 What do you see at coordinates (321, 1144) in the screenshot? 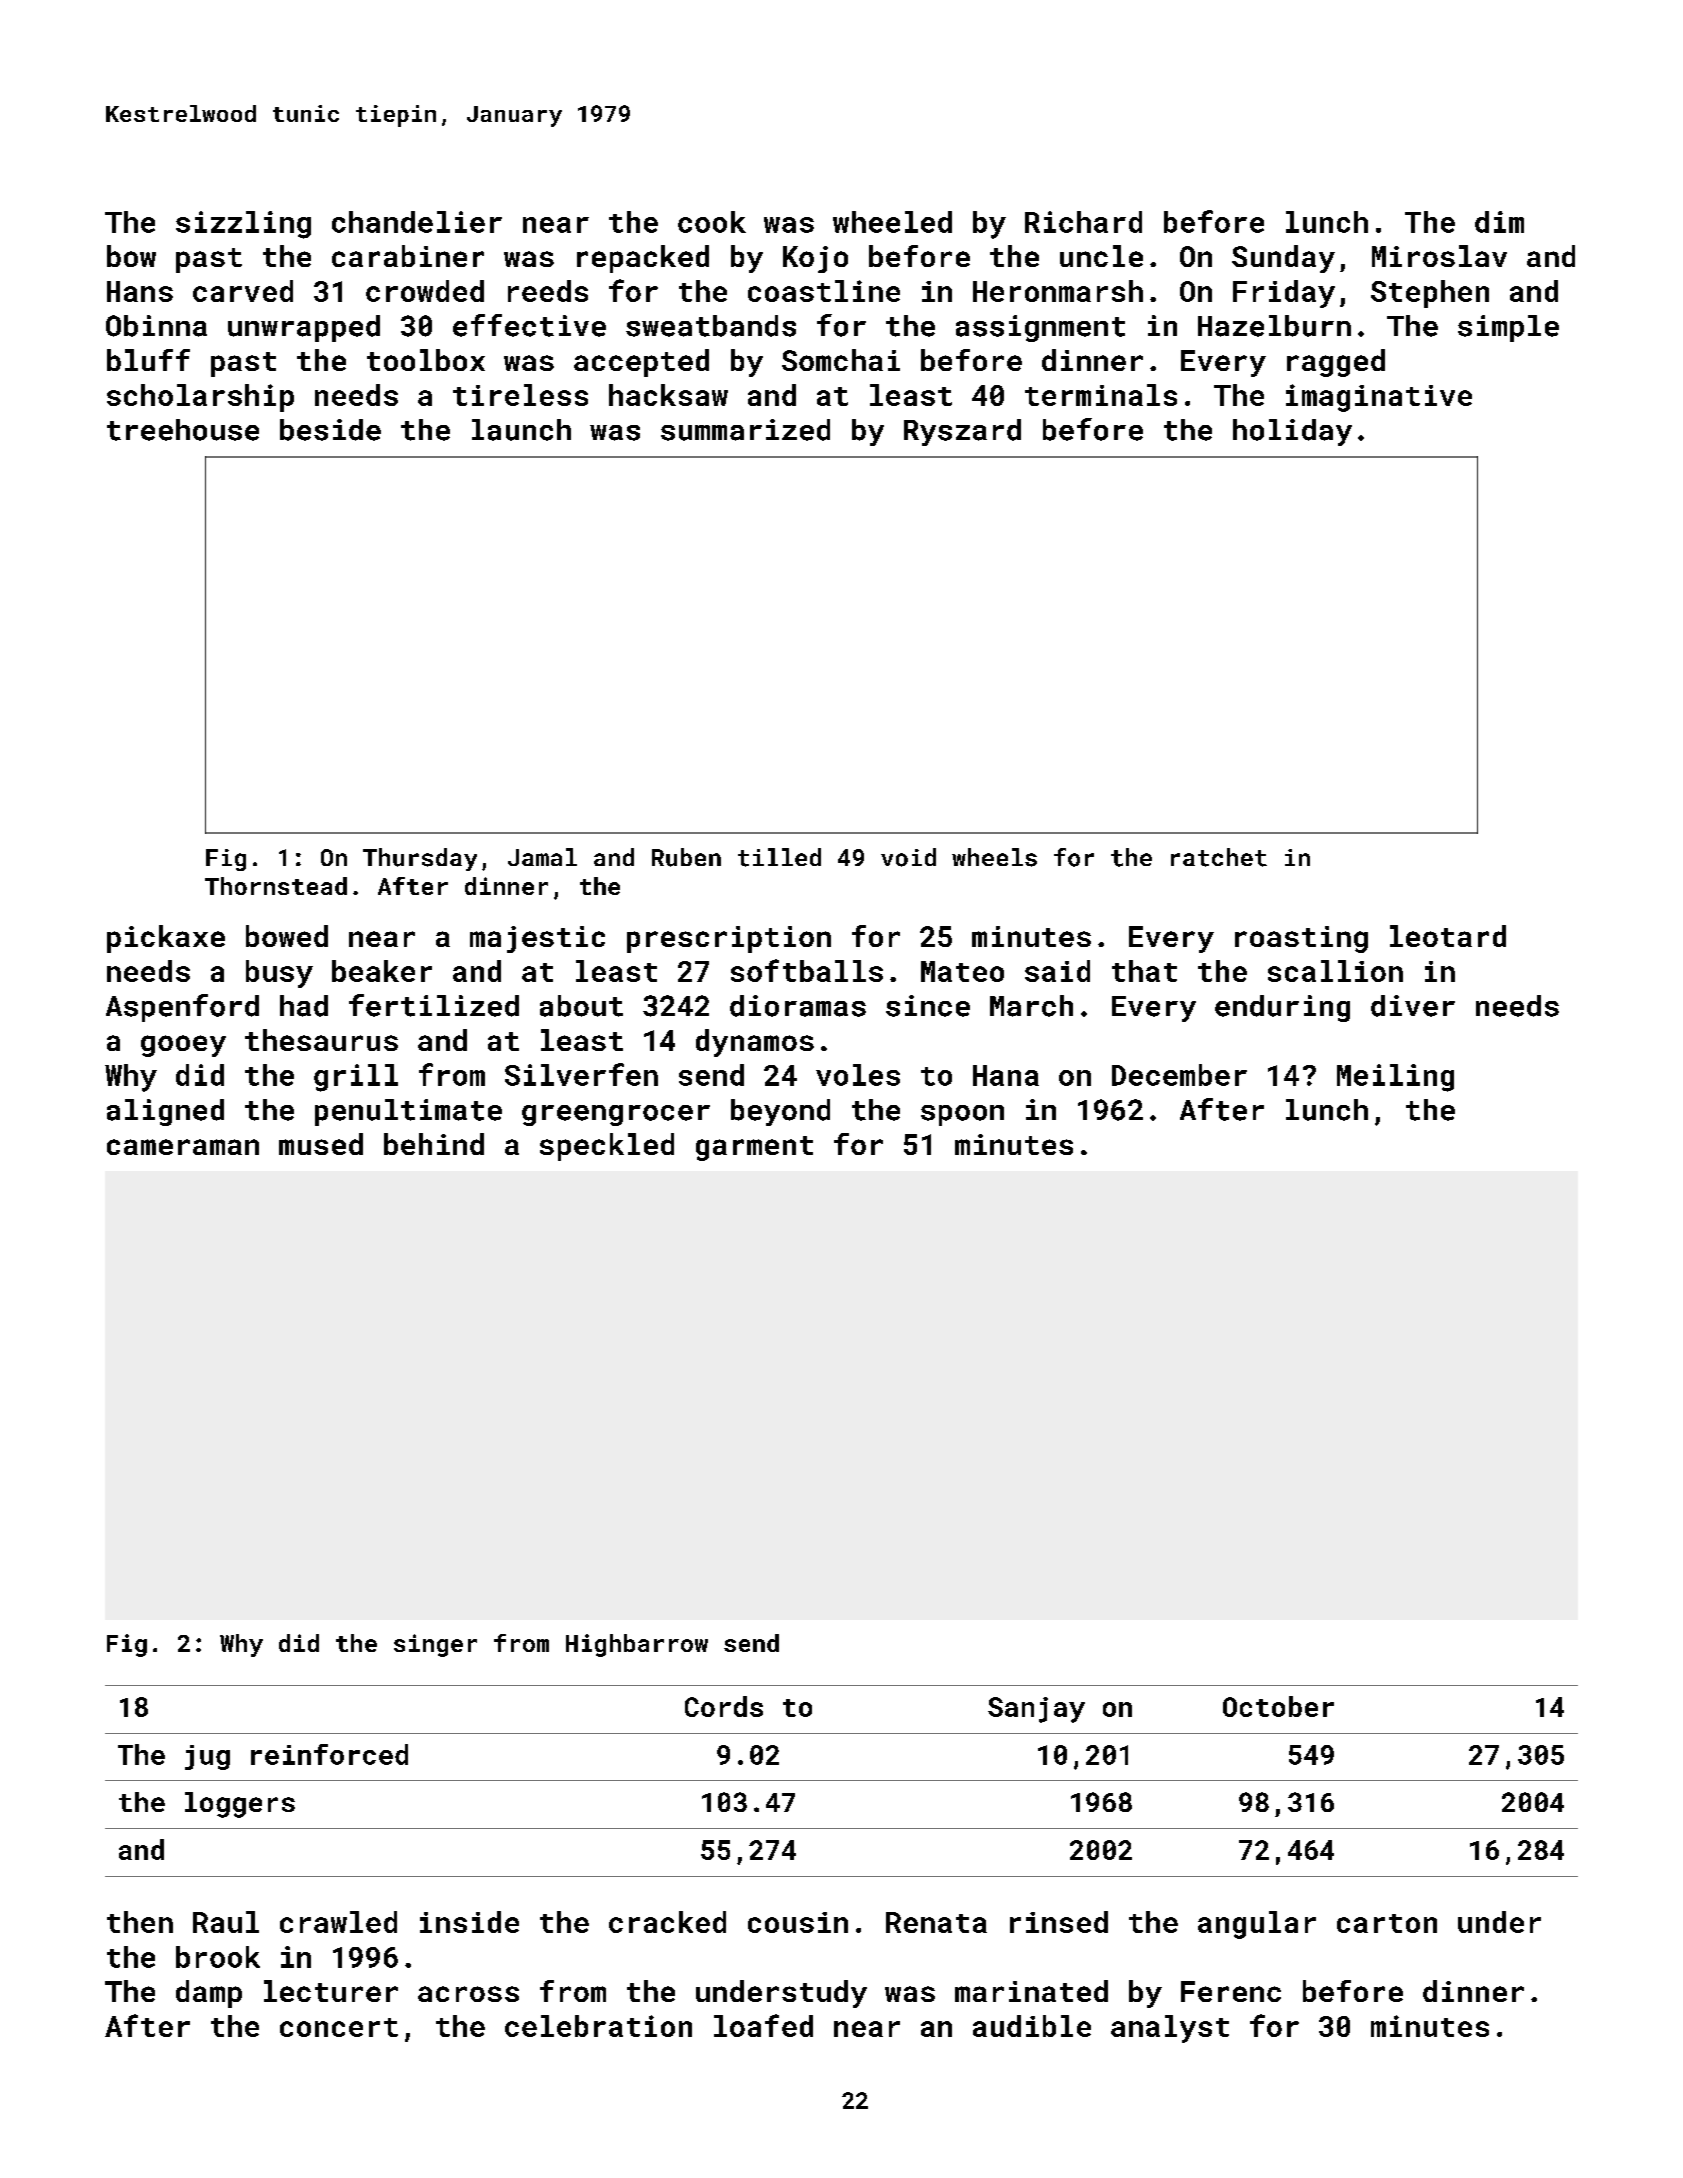
I see `mused` at bounding box center [321, 1144].
